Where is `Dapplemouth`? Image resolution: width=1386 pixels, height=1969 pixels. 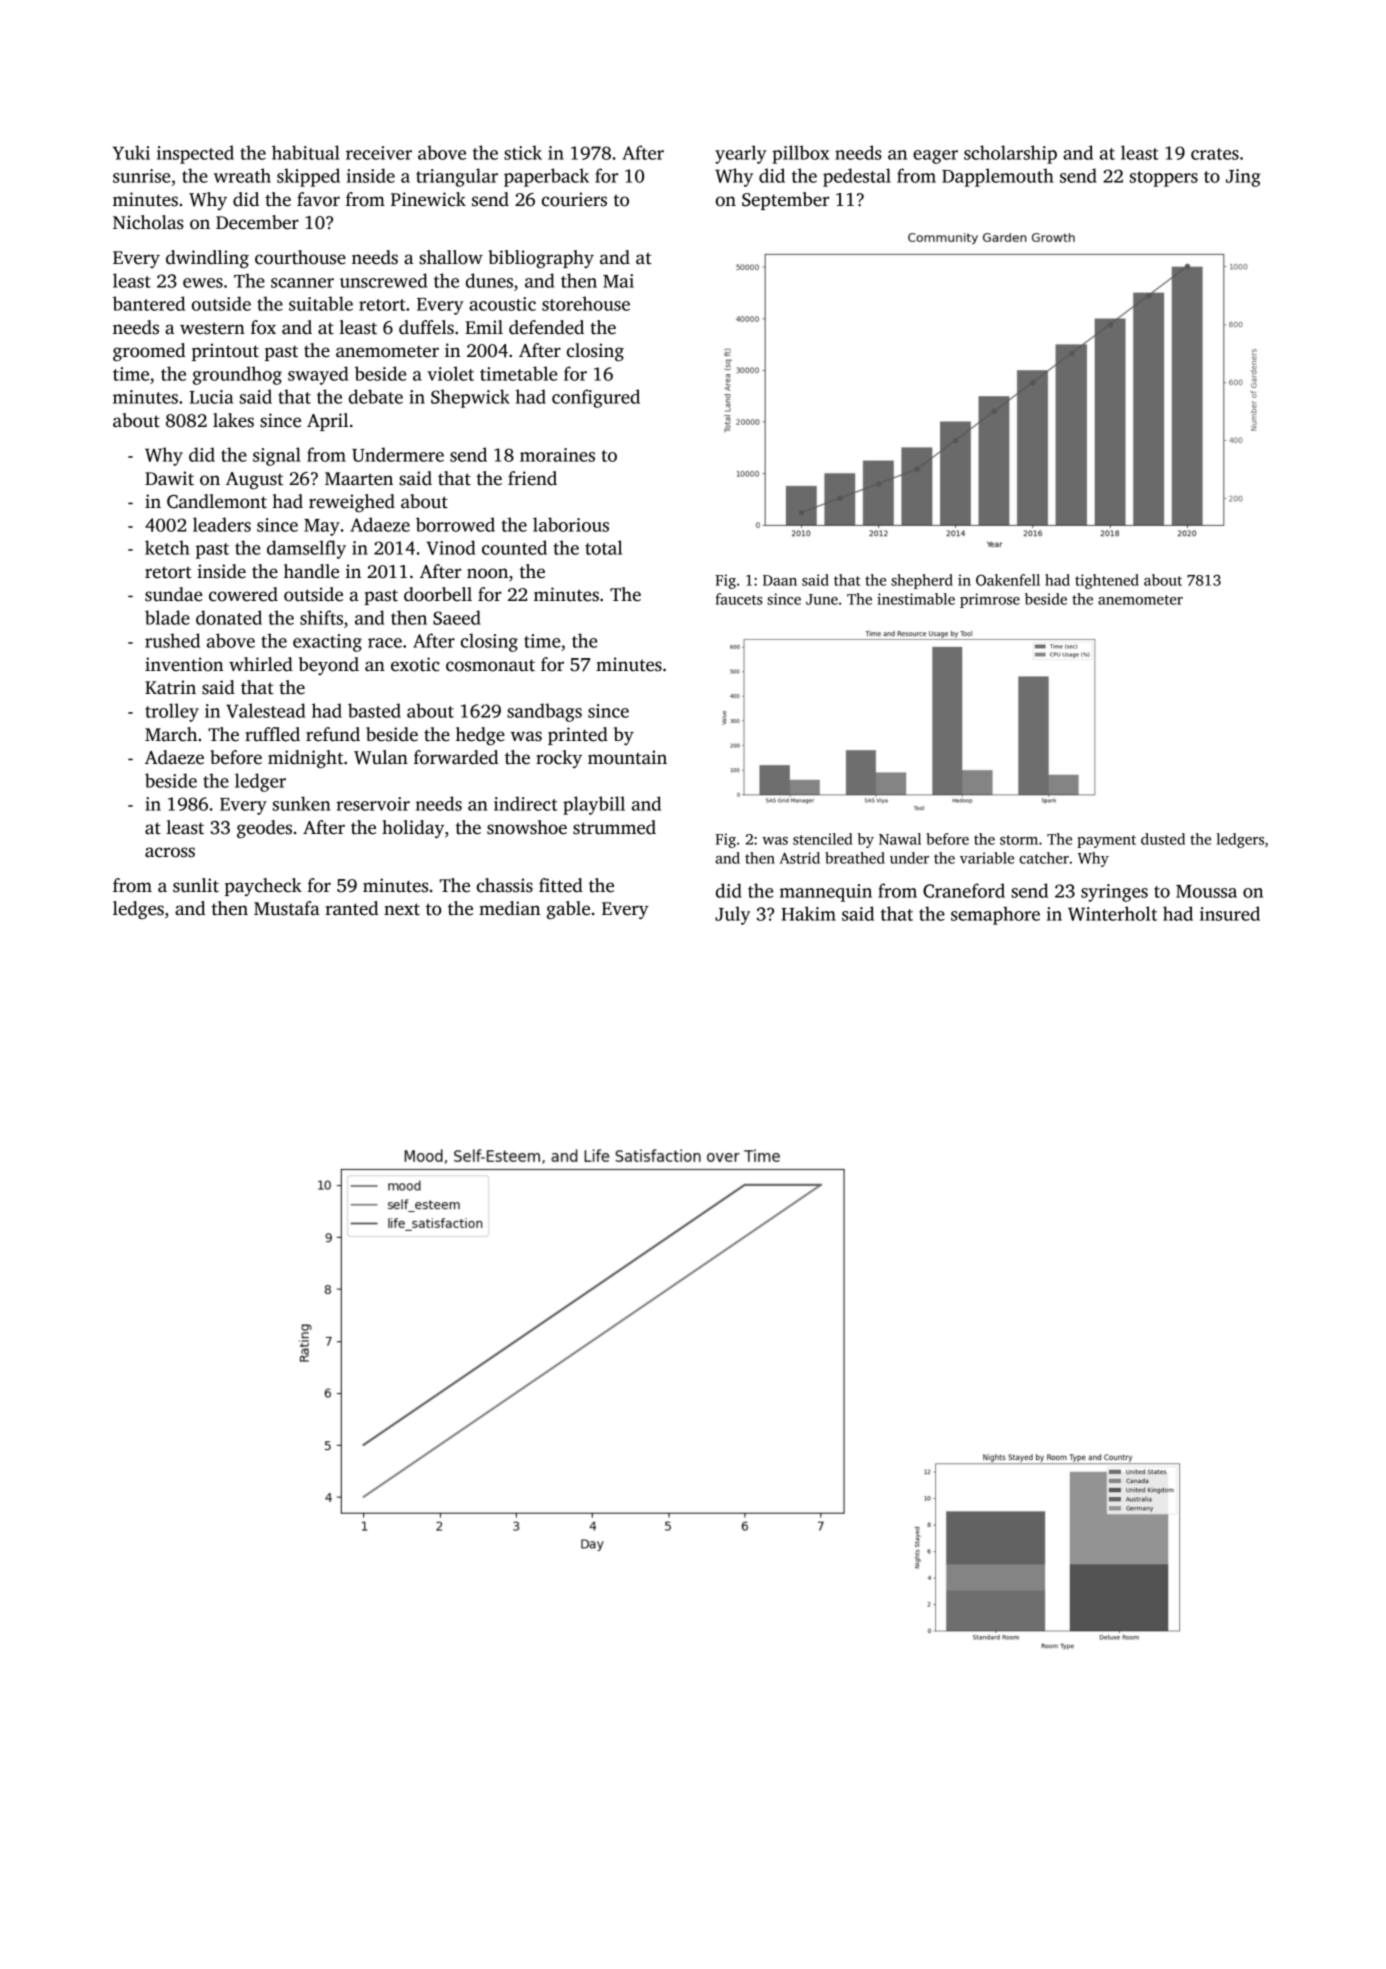
Dapplemouth is located at coordinates (998, 177).
